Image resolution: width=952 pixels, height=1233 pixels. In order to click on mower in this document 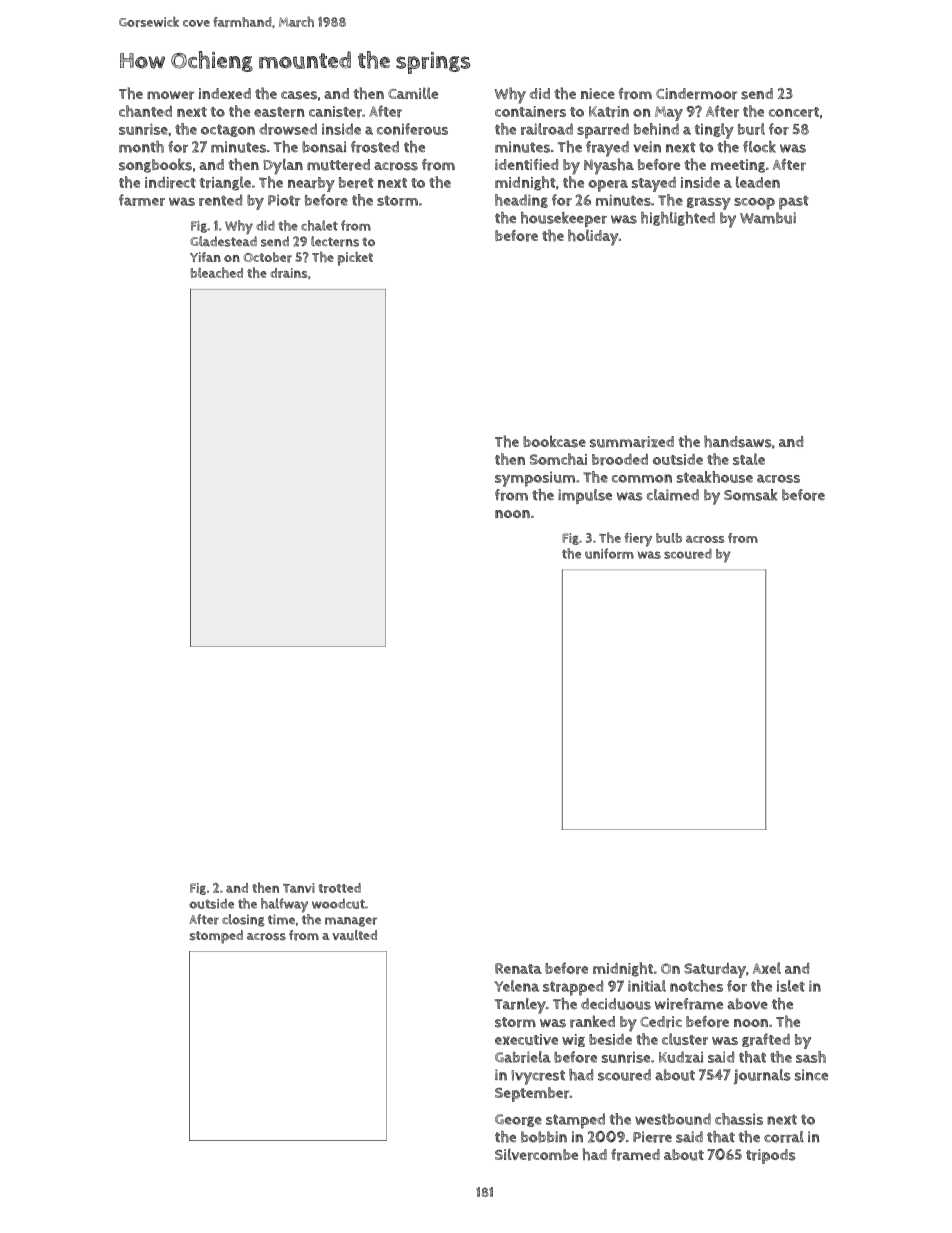, I will do `click(171, 95)`.
